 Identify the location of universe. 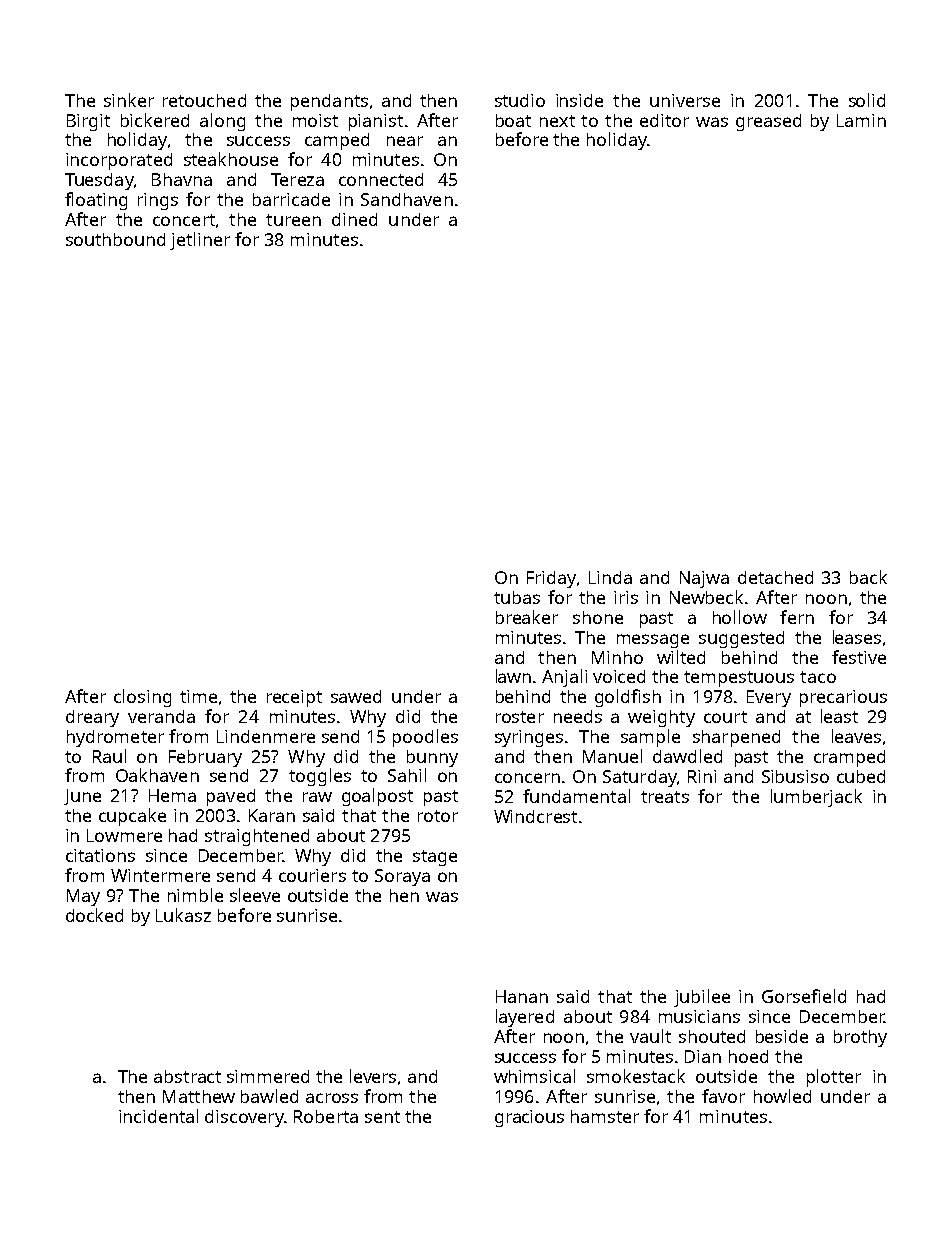
(685, 100).
